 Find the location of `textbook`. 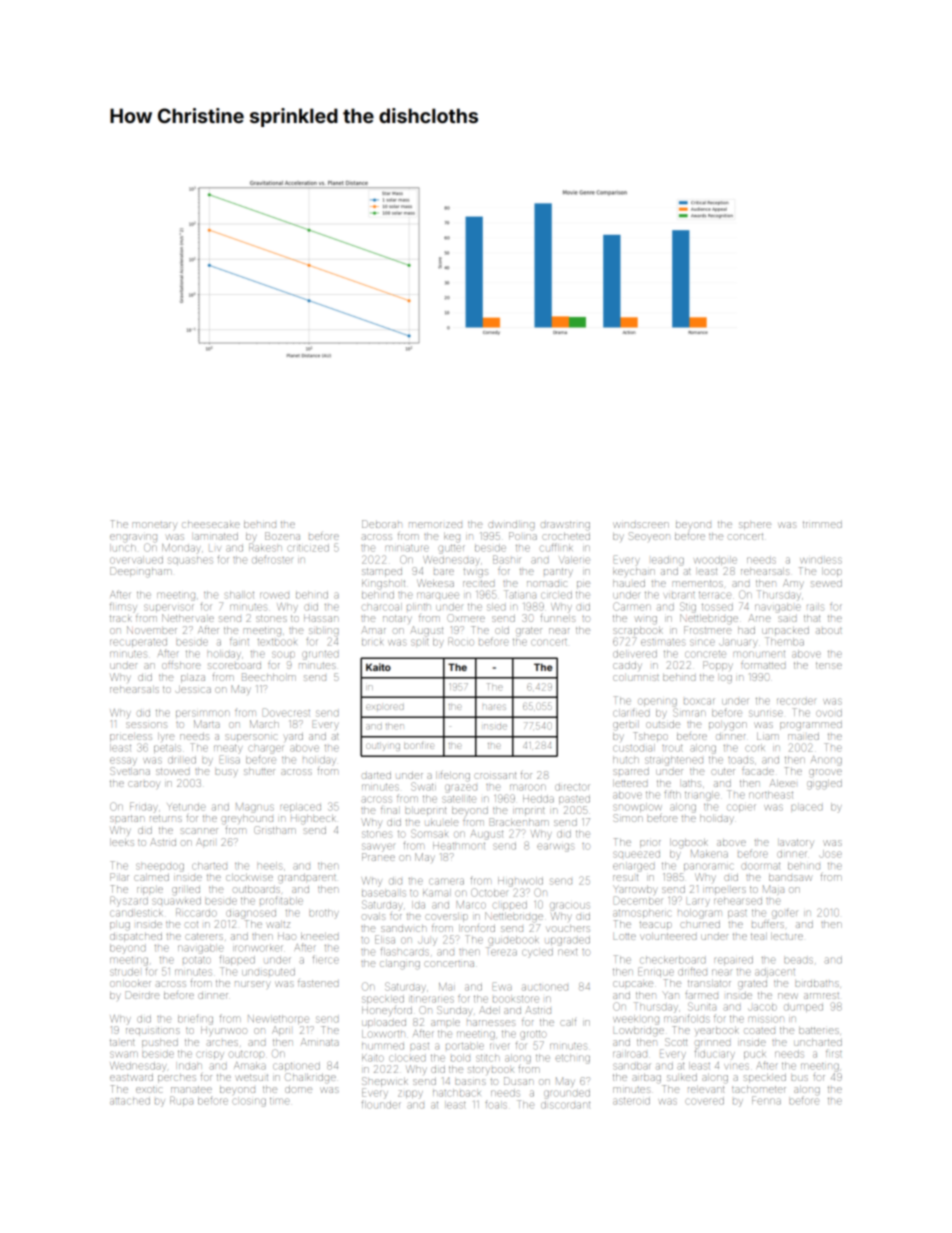

textbook is located at coordinates (277, 642).
